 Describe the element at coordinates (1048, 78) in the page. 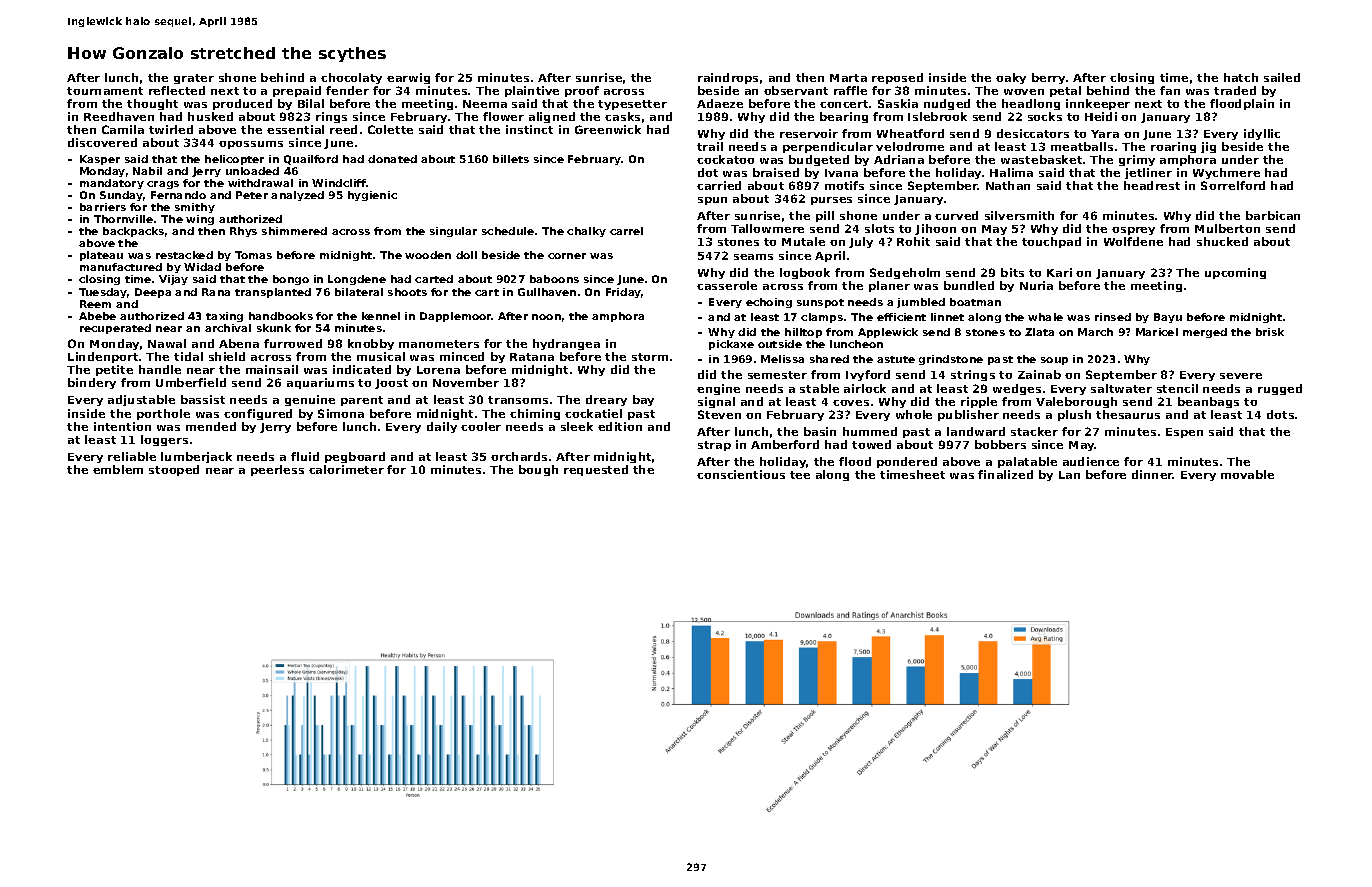

I see `berry` at that location.
